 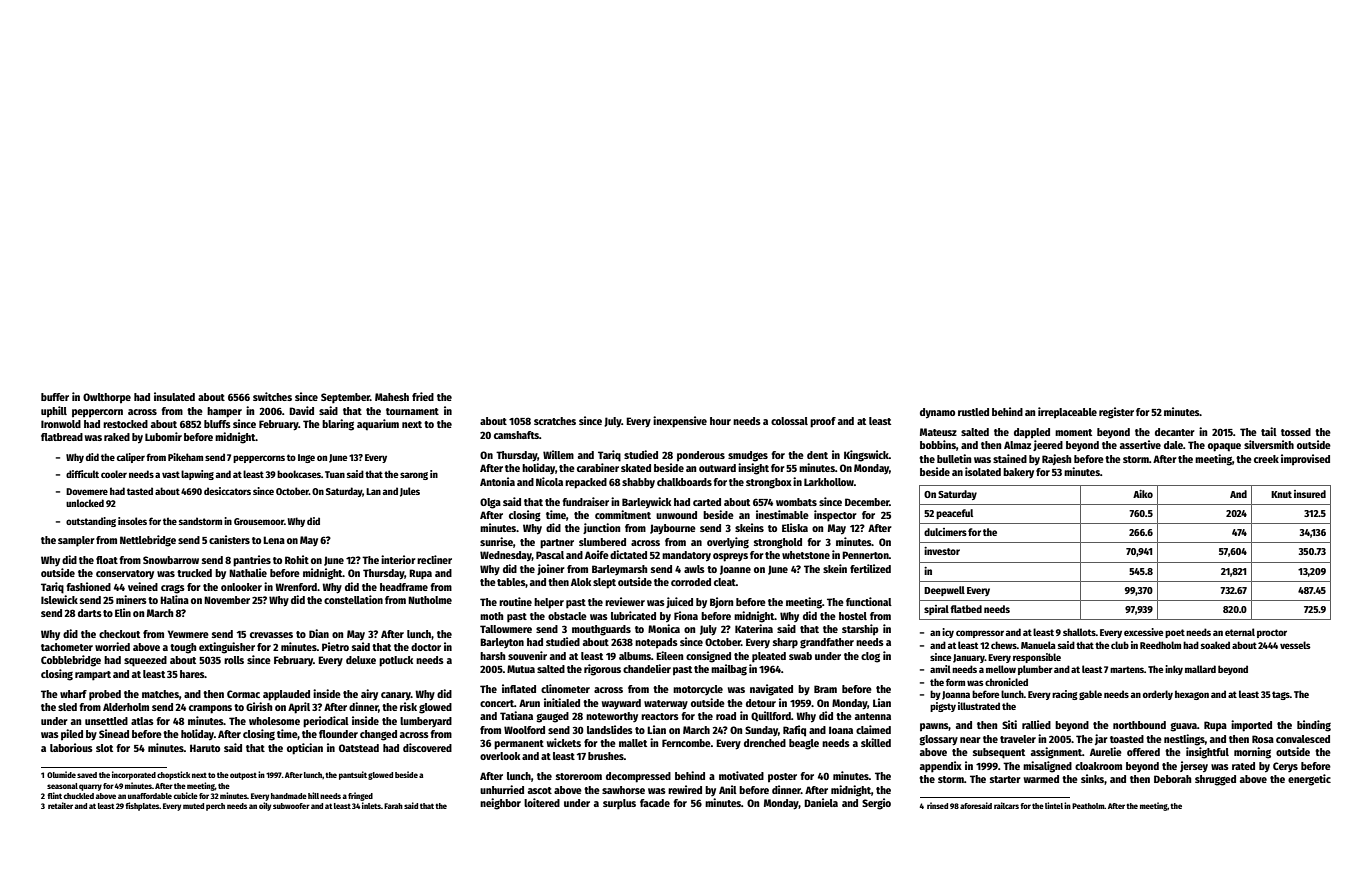 I want to click on sled, so click(x=67, y=707).
